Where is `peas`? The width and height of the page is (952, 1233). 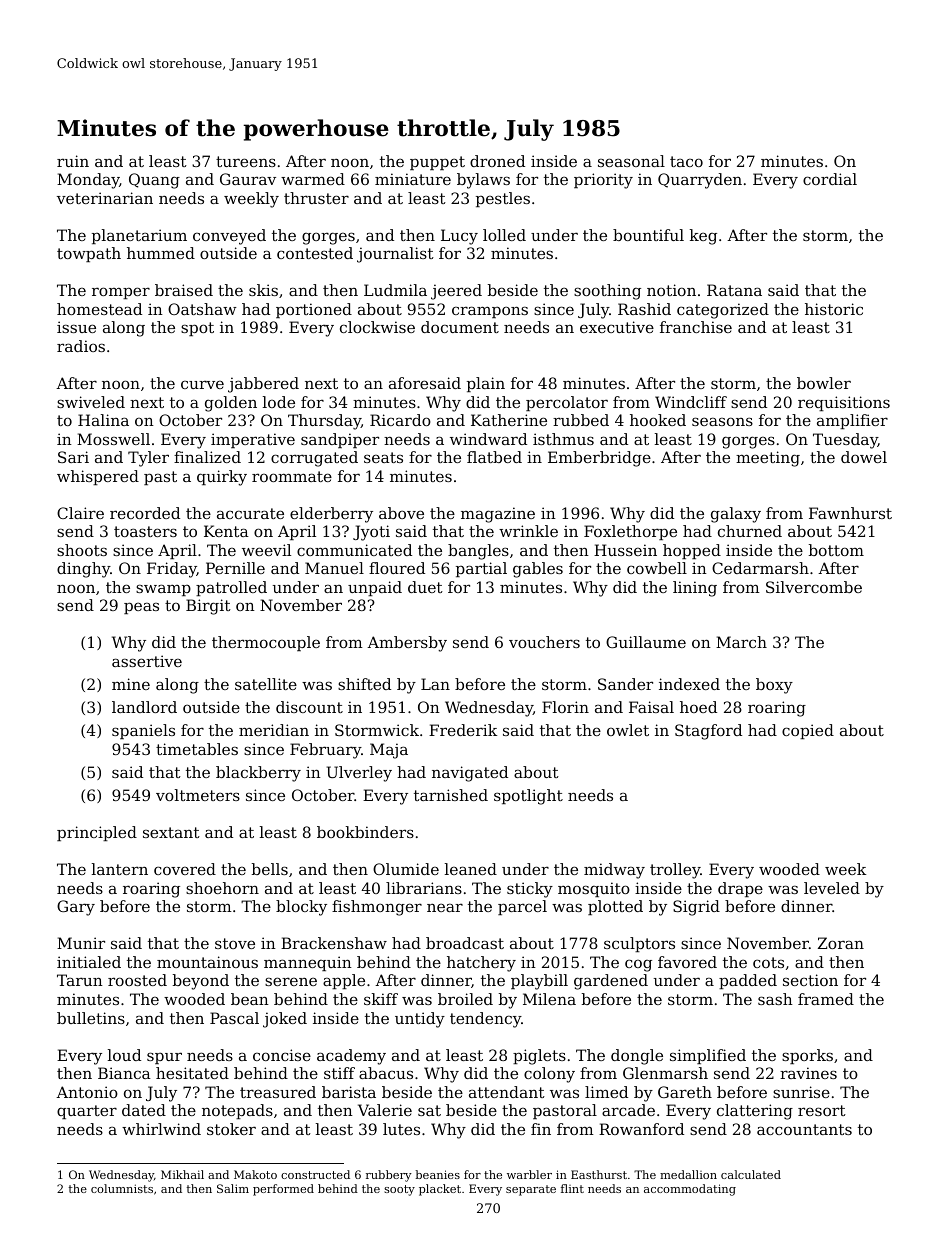
peas is located at coordinates (141, 608).
